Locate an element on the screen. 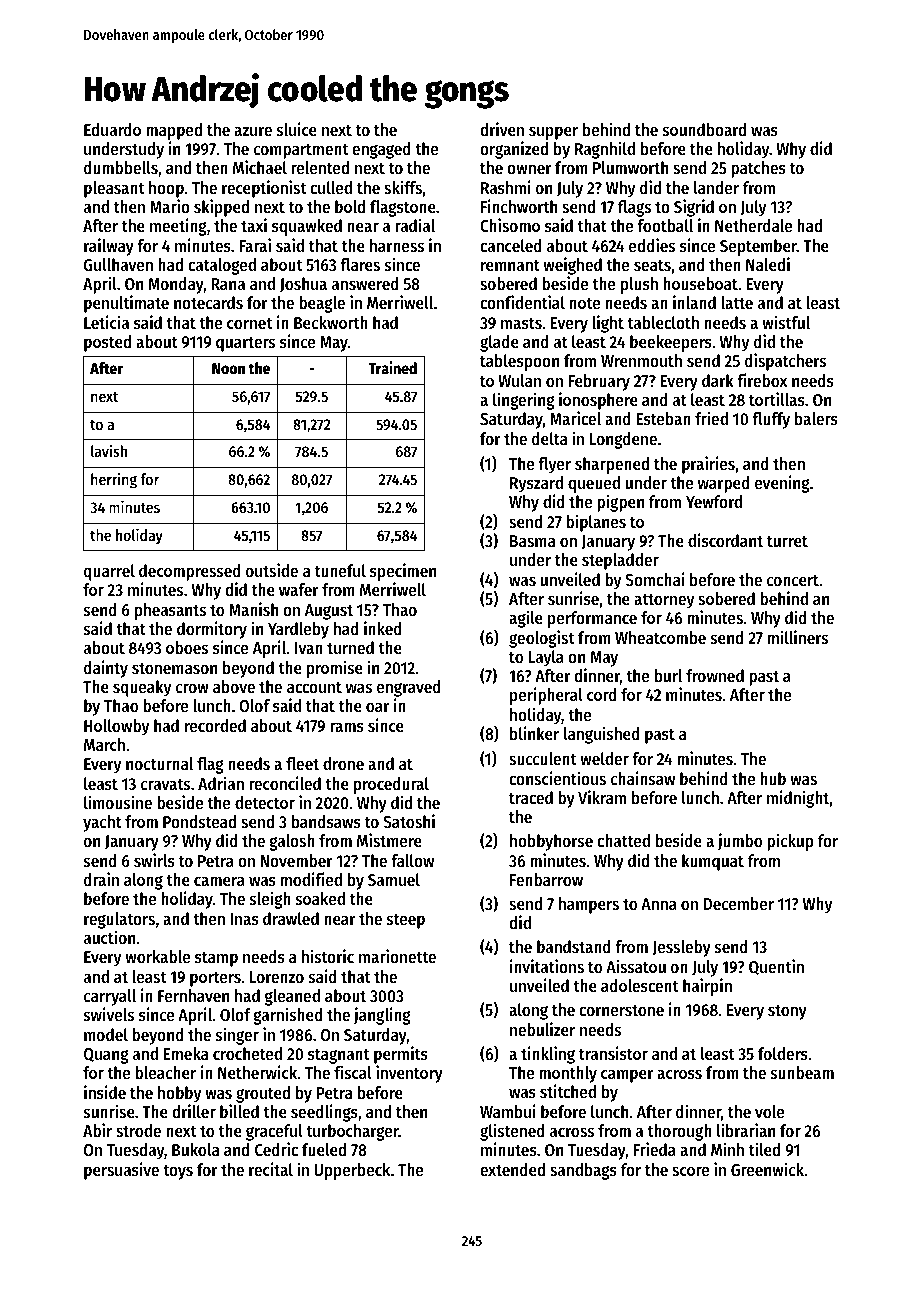 Image resolution: width=924 pixels, height=1308 pixels. December is located at coordinates (739, 903).
